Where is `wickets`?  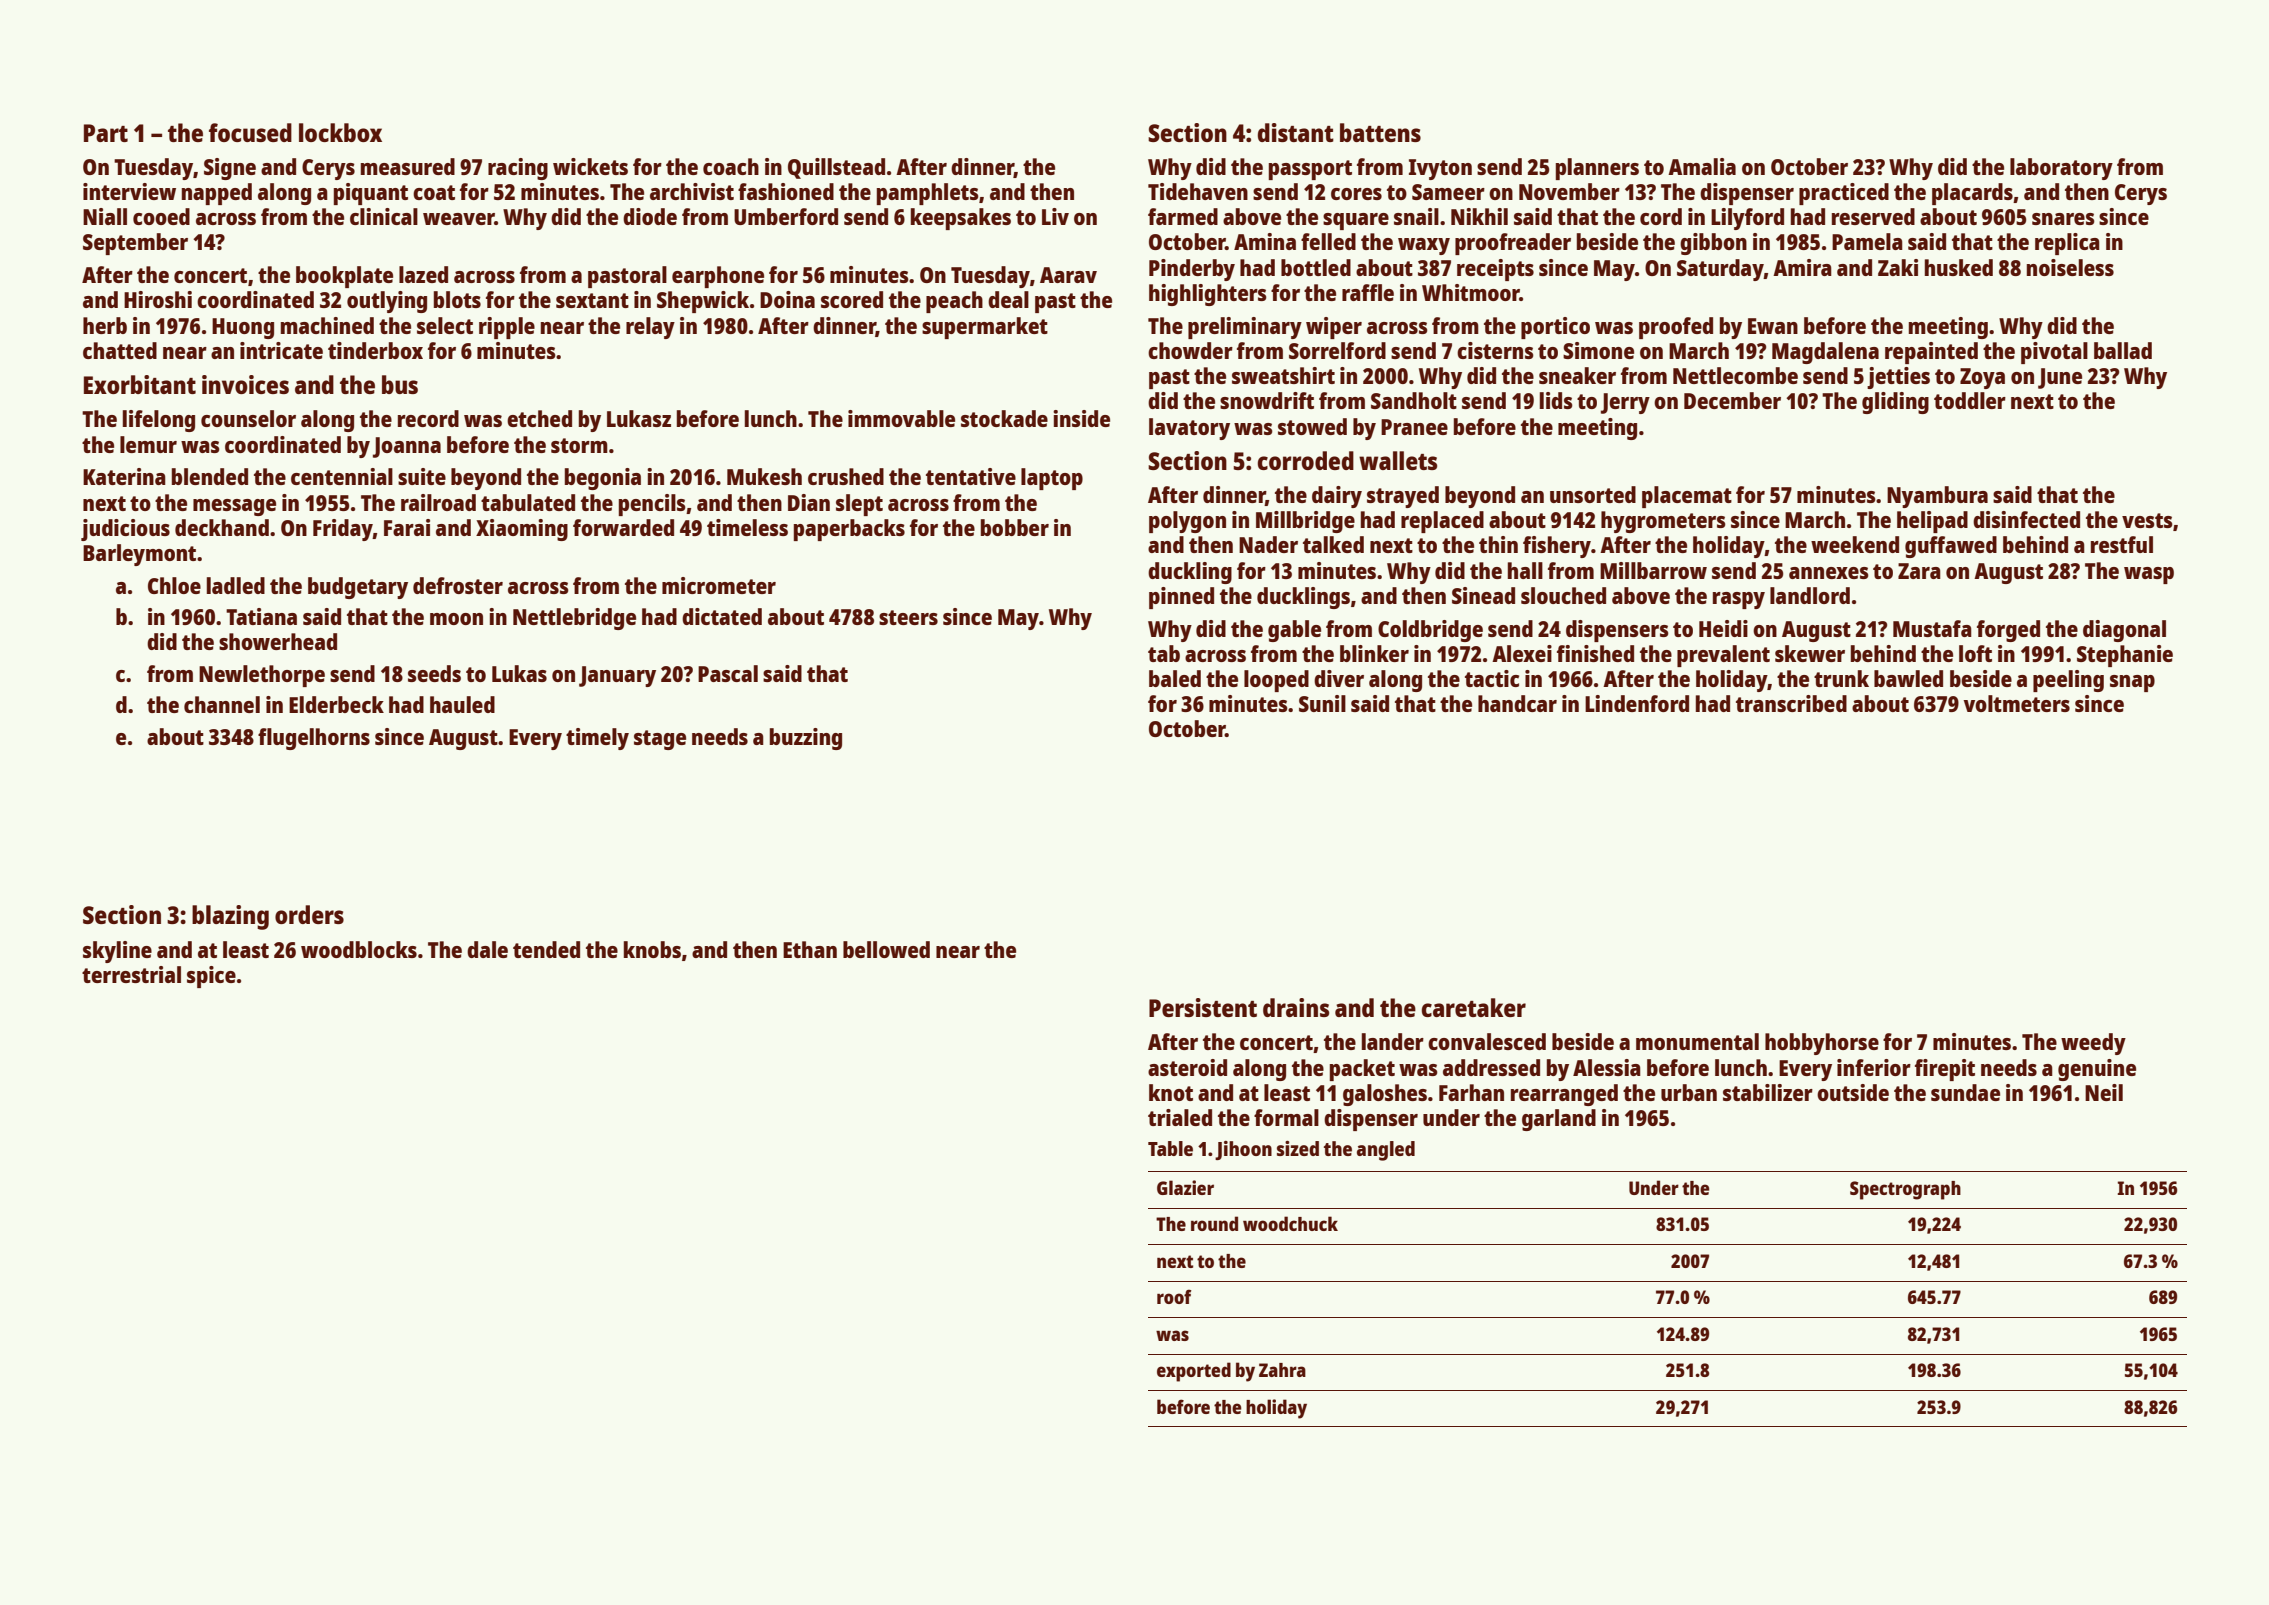 wickets is located at coordinates (590, 166).
